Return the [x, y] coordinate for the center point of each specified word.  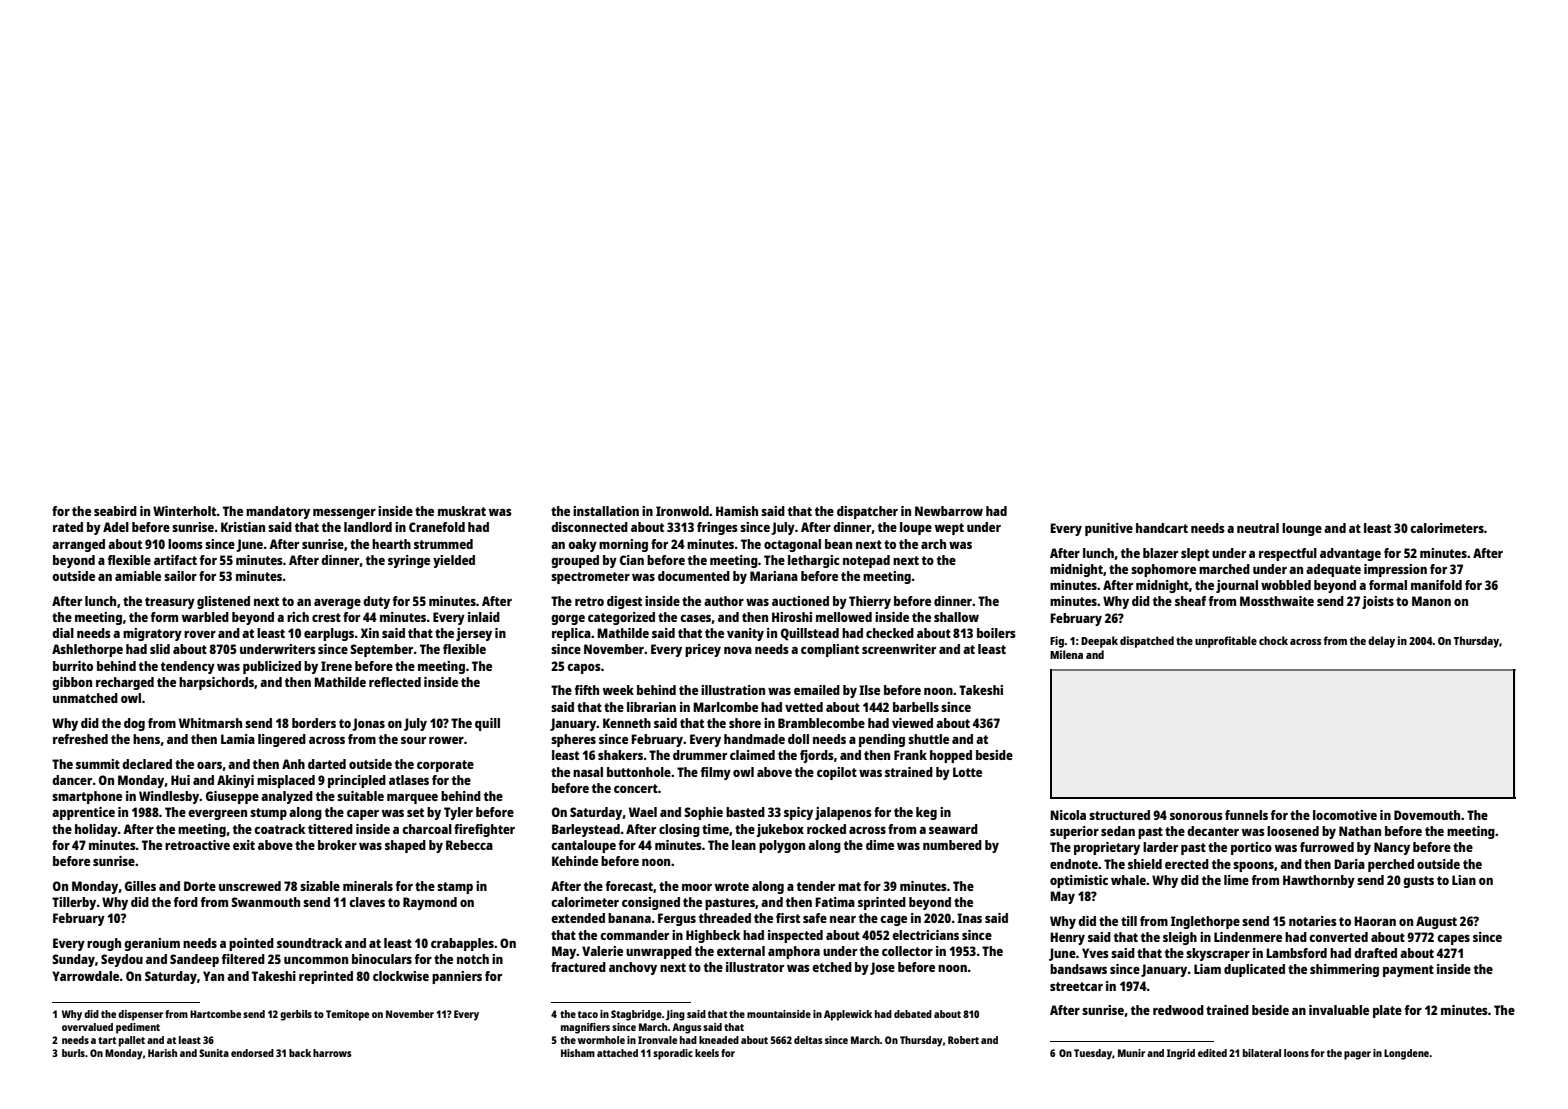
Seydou [122, 960]
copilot [837, 773]
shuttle [928, 739]
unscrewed [250, 886]
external [741, 951]
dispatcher [867, 512]
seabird [115, 511]
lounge [1302, 529]
